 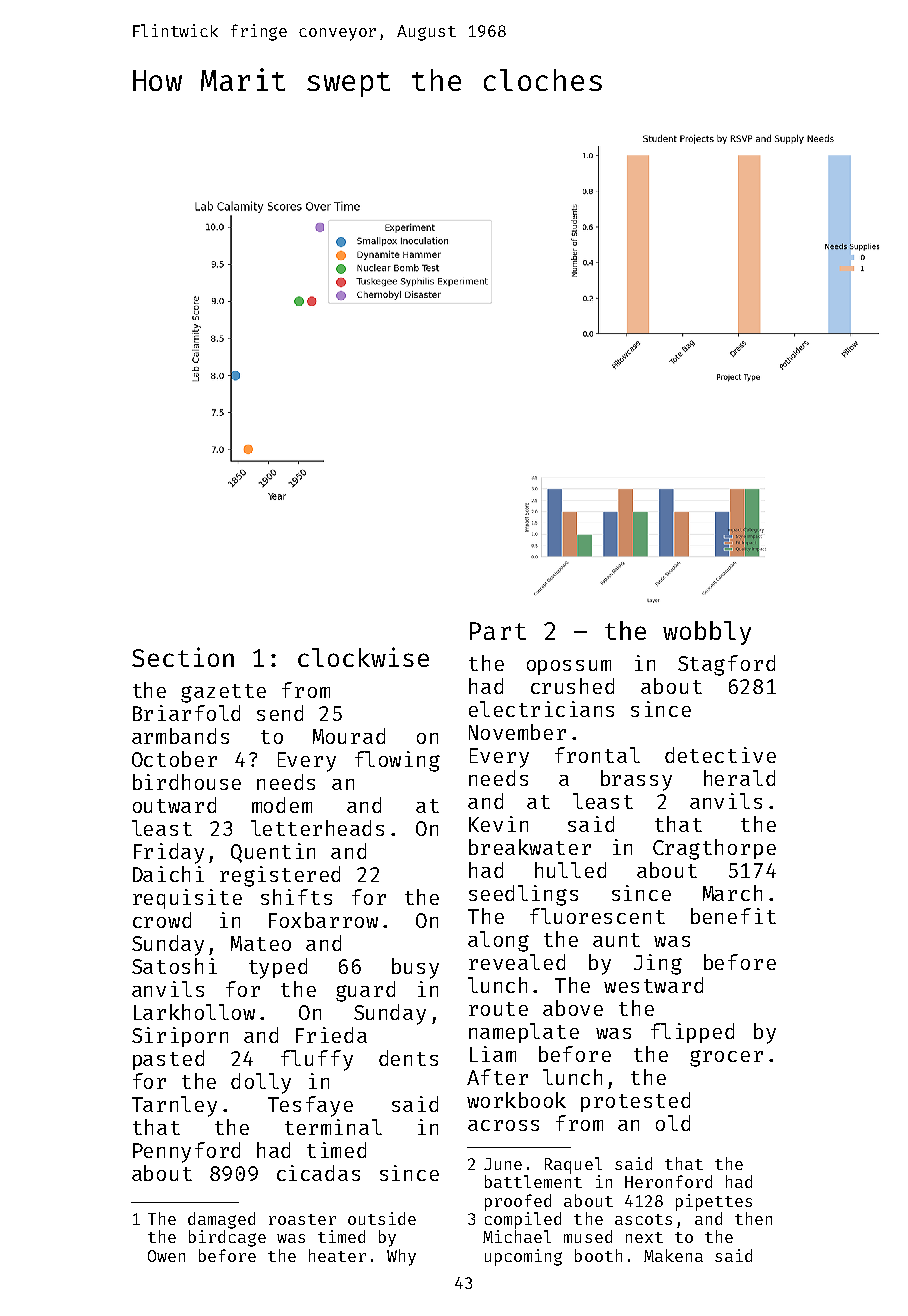 What do you see at coordinates (733, 916) in the screenshot?
I see `benefit` at bounding box center [733, 916].
